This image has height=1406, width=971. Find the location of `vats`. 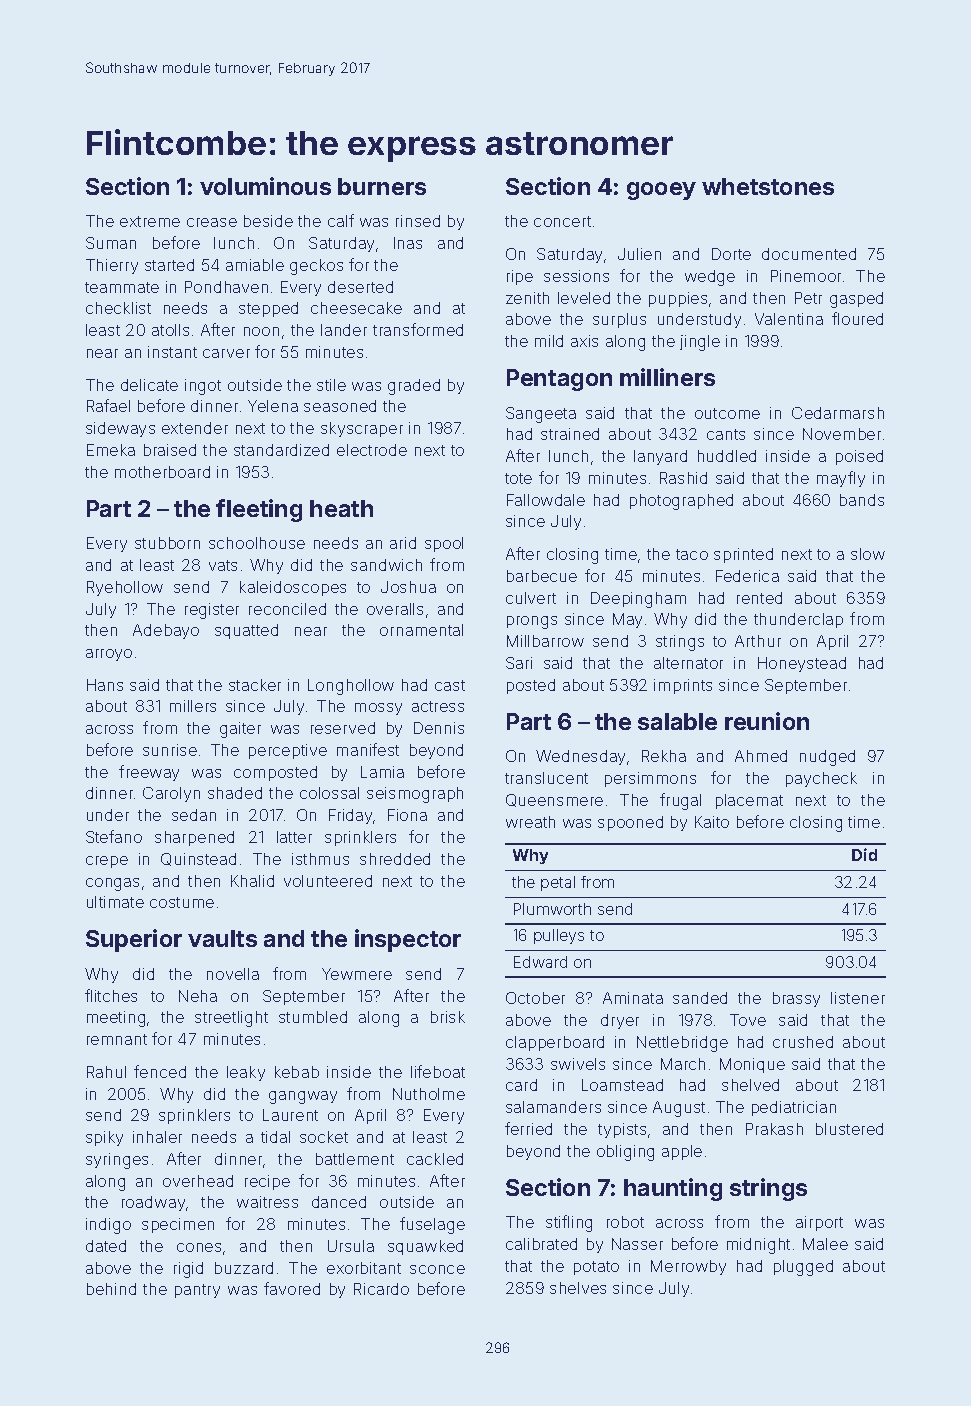

vats is located at coordinates (223, 565).
